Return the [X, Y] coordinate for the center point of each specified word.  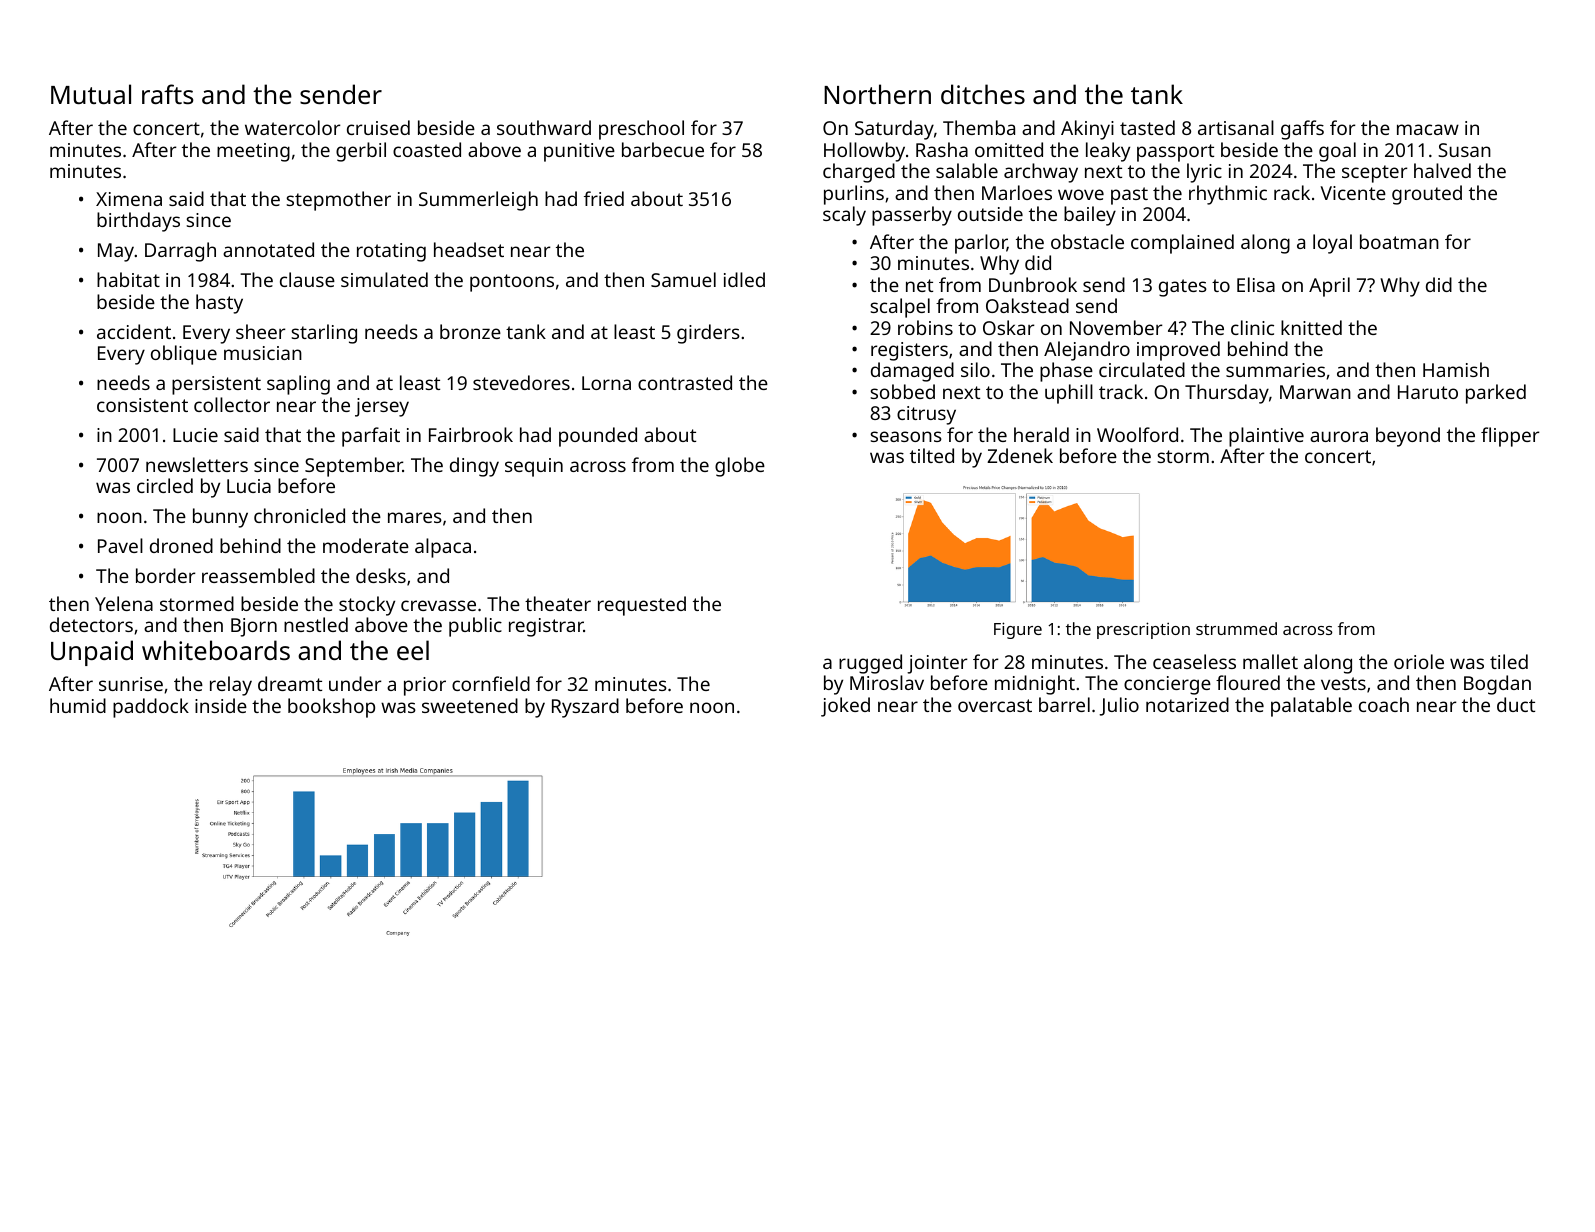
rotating [391, 252]
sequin [534, 467]
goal [1337, 152]
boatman [1399, 241]
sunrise [131, 684]
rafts [168, 94]
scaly [844, 216]
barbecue [663, 149]
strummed [1236, 628]
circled [165, 485]
